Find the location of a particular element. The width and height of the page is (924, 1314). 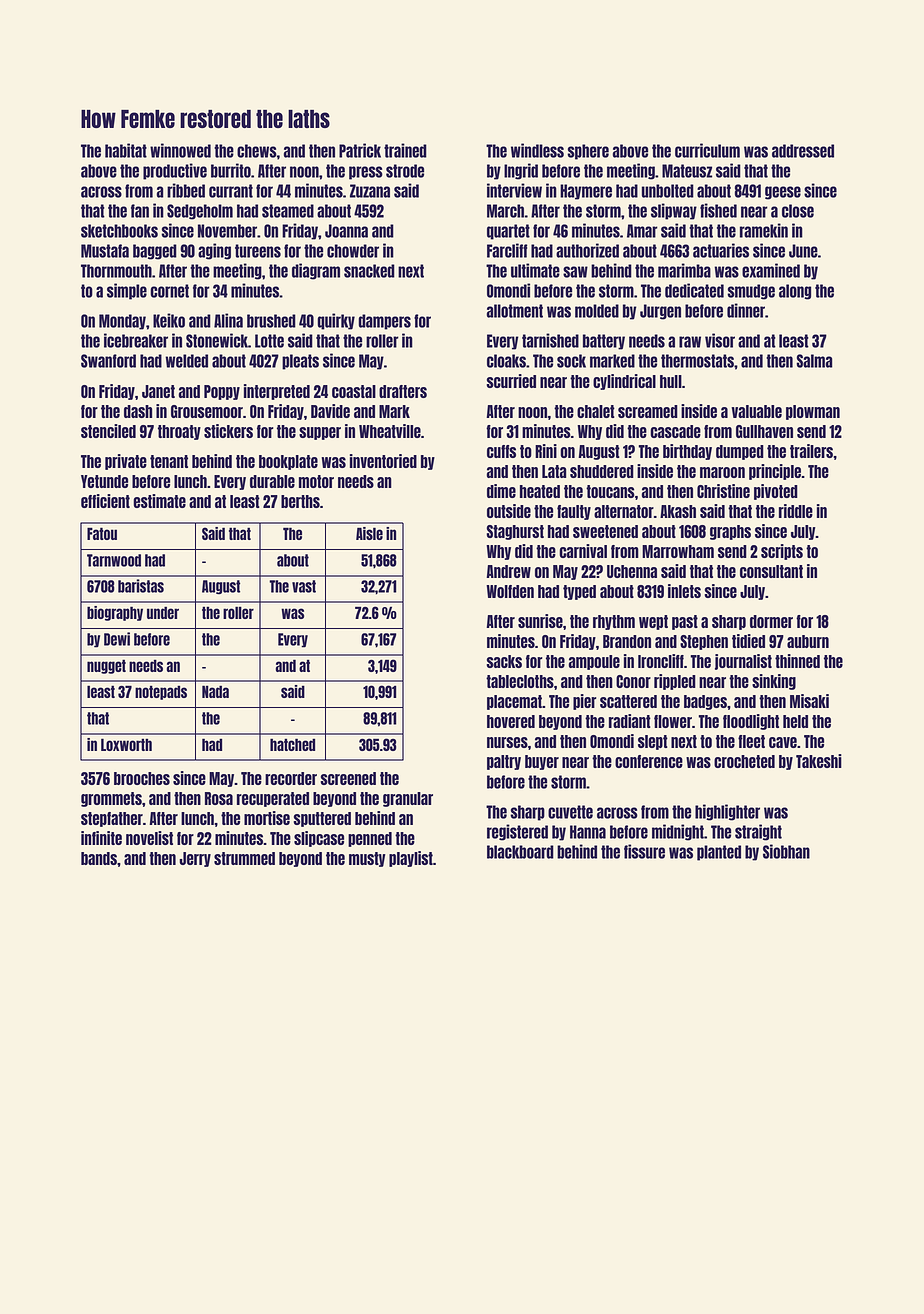

Farcliff is located at coordinates (507, 250).
